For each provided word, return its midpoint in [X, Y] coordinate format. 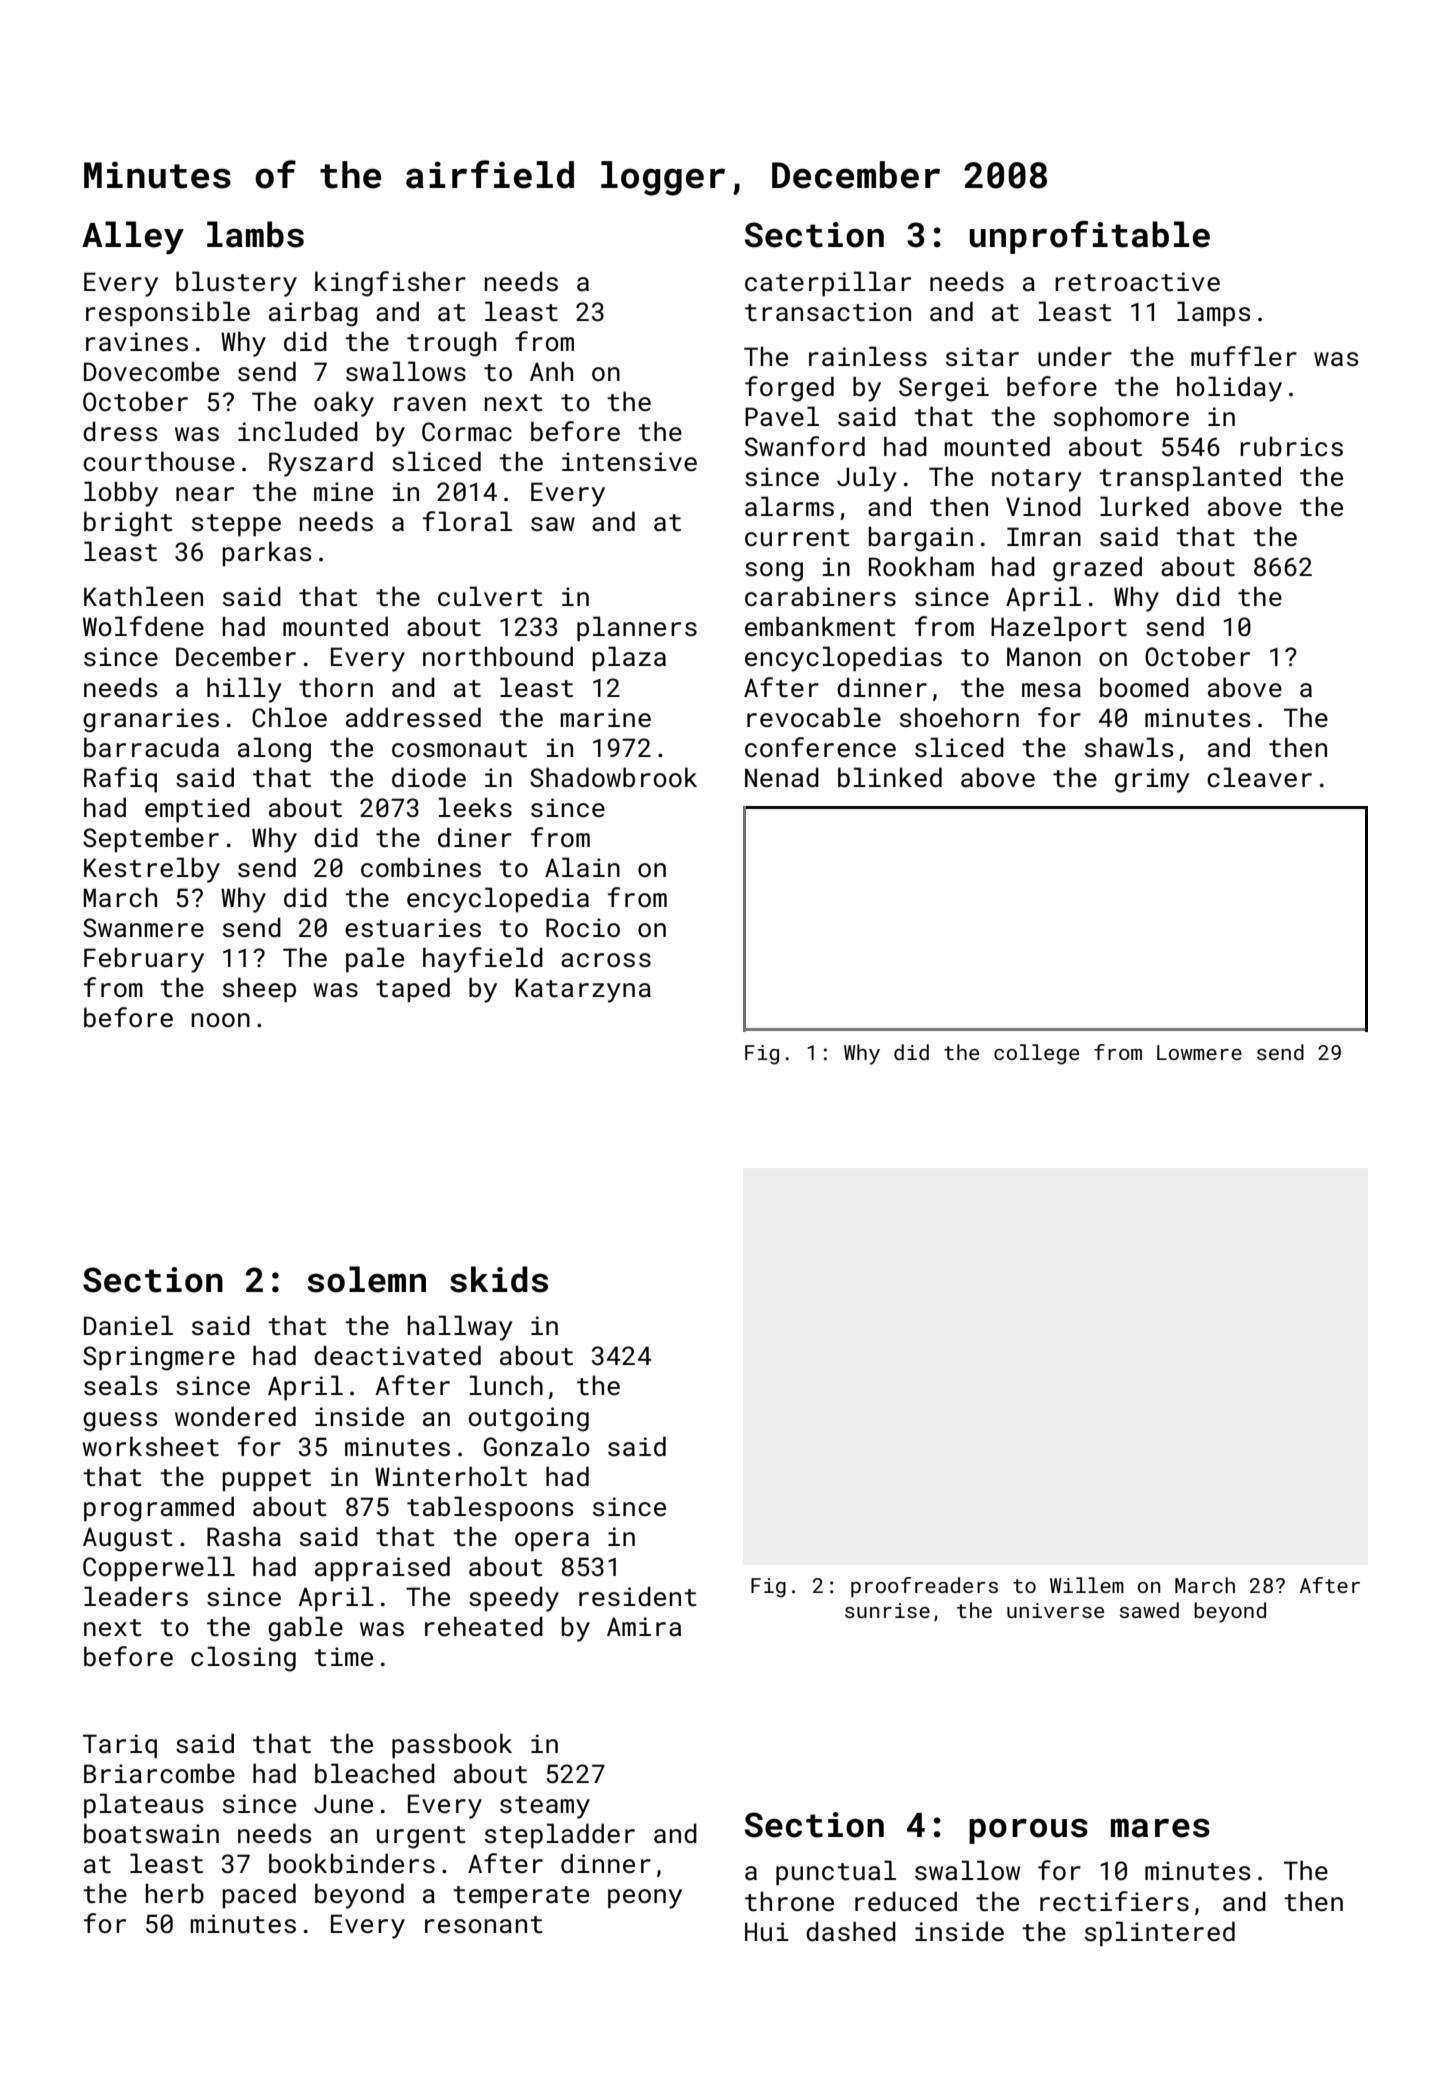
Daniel [128, 1325]
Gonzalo [537, 1446]
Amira [644, 1627]
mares [1160, 1828]
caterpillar [828, 283]
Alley [133, 237]
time [343, 1657]
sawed [1149, 1610]
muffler [1244, 356]
